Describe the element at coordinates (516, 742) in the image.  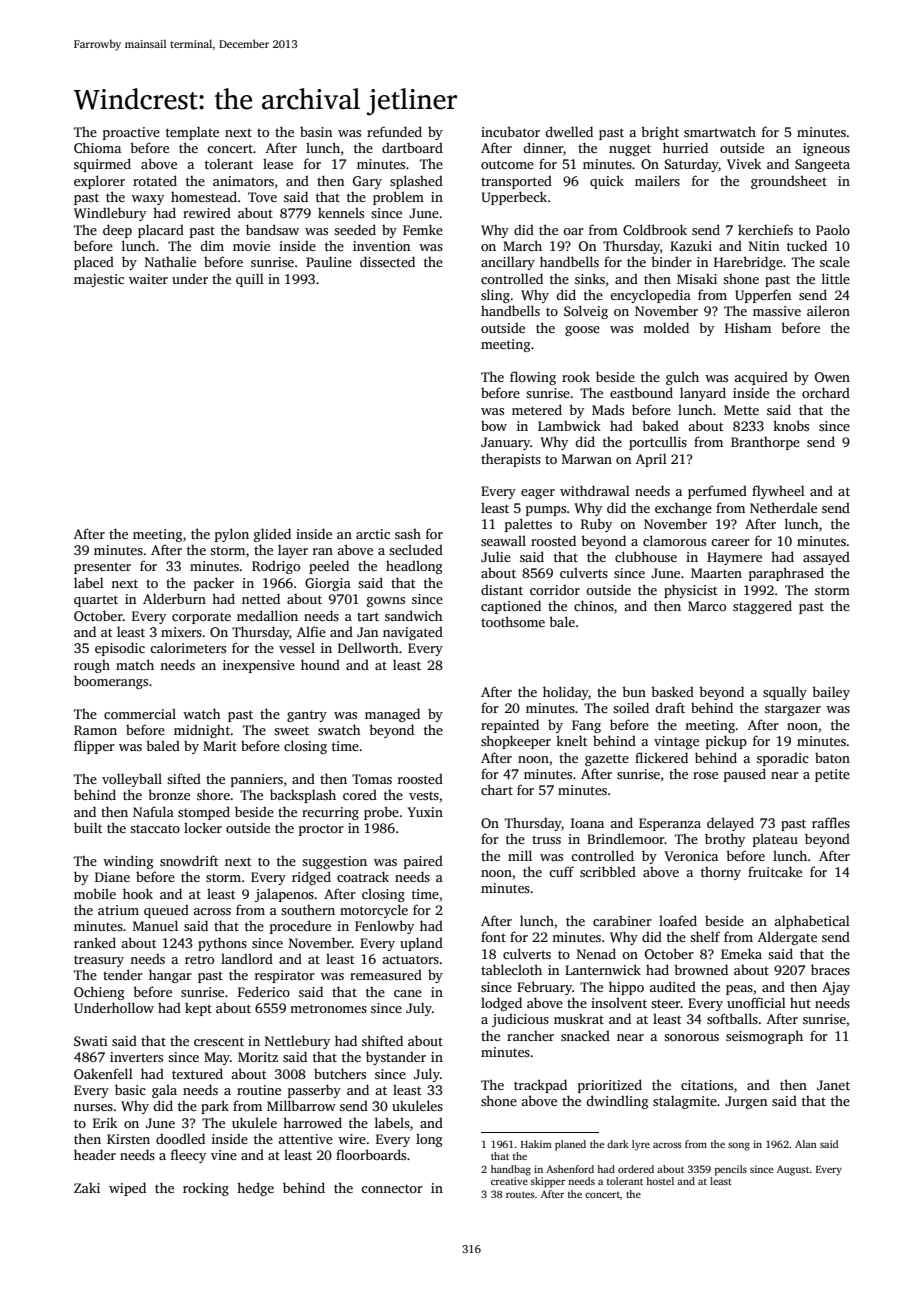
I see `shopkeeper` at that location.
